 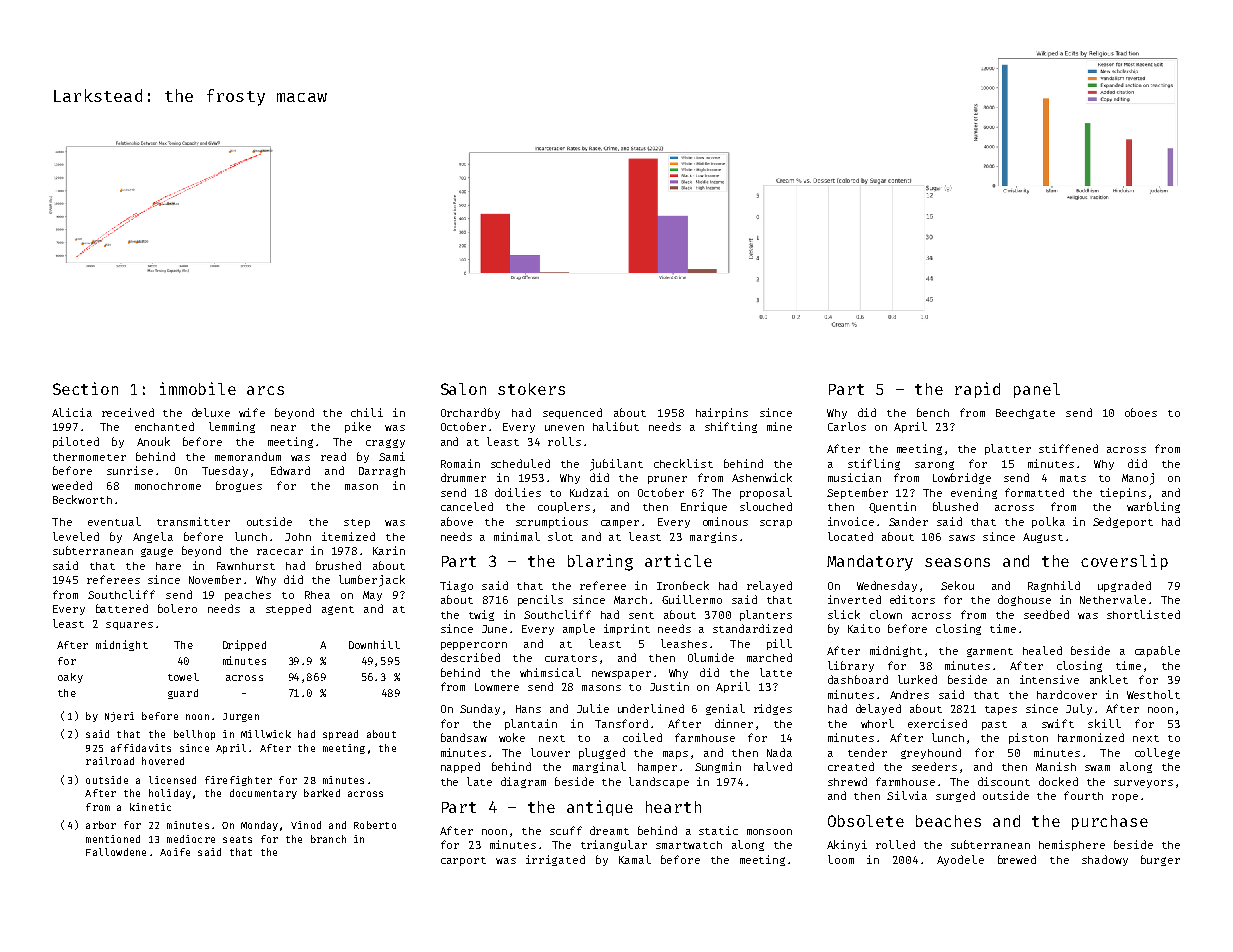 What do you see at coordinates (616, 465) in the screenshot?
I see `jubilant` at bounding box center [616, 465].
